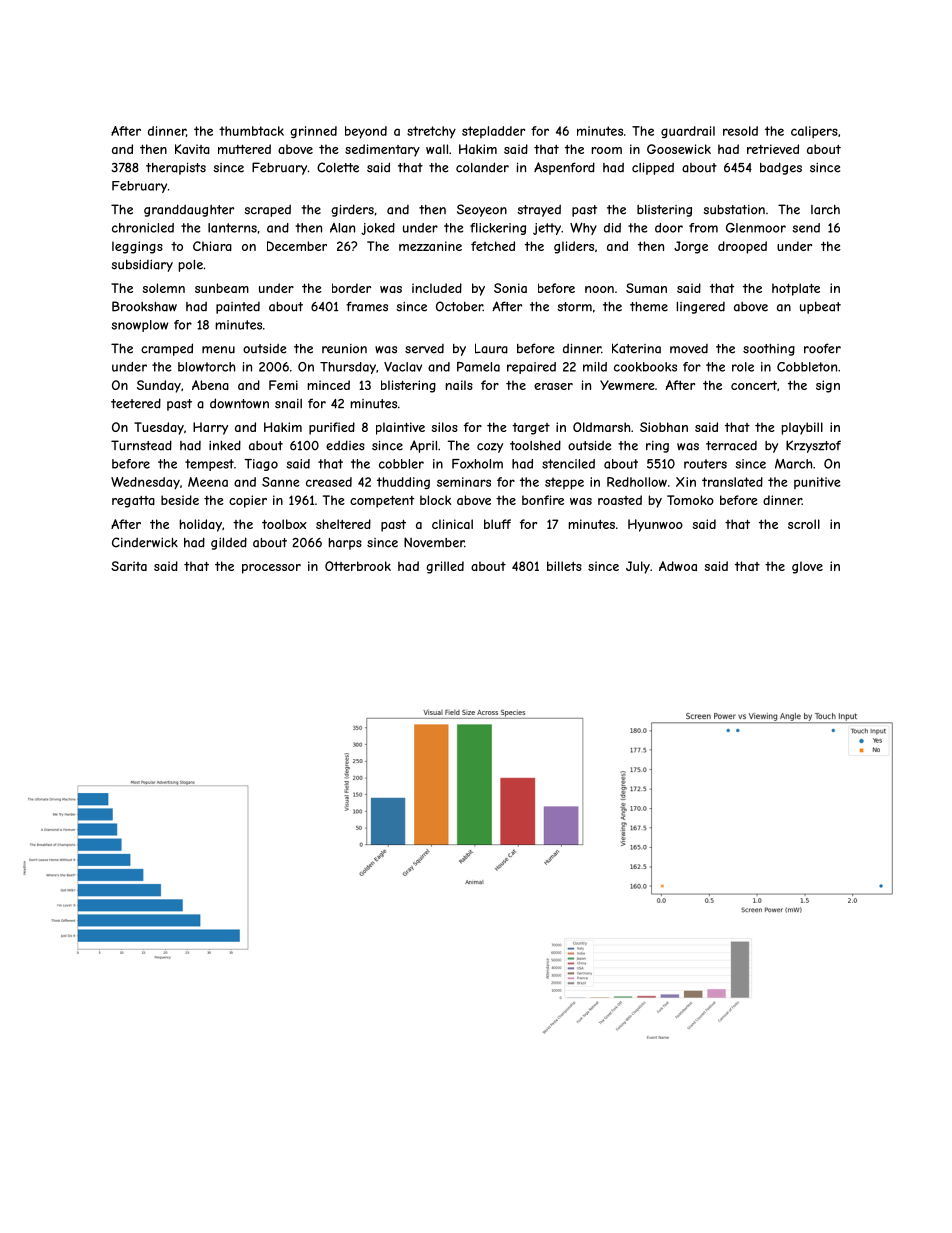 This page has height=1233, width=952. What do you see at coordinates (700, 308) in the page?
I see `lingered` at bounding box center [700, 308].
